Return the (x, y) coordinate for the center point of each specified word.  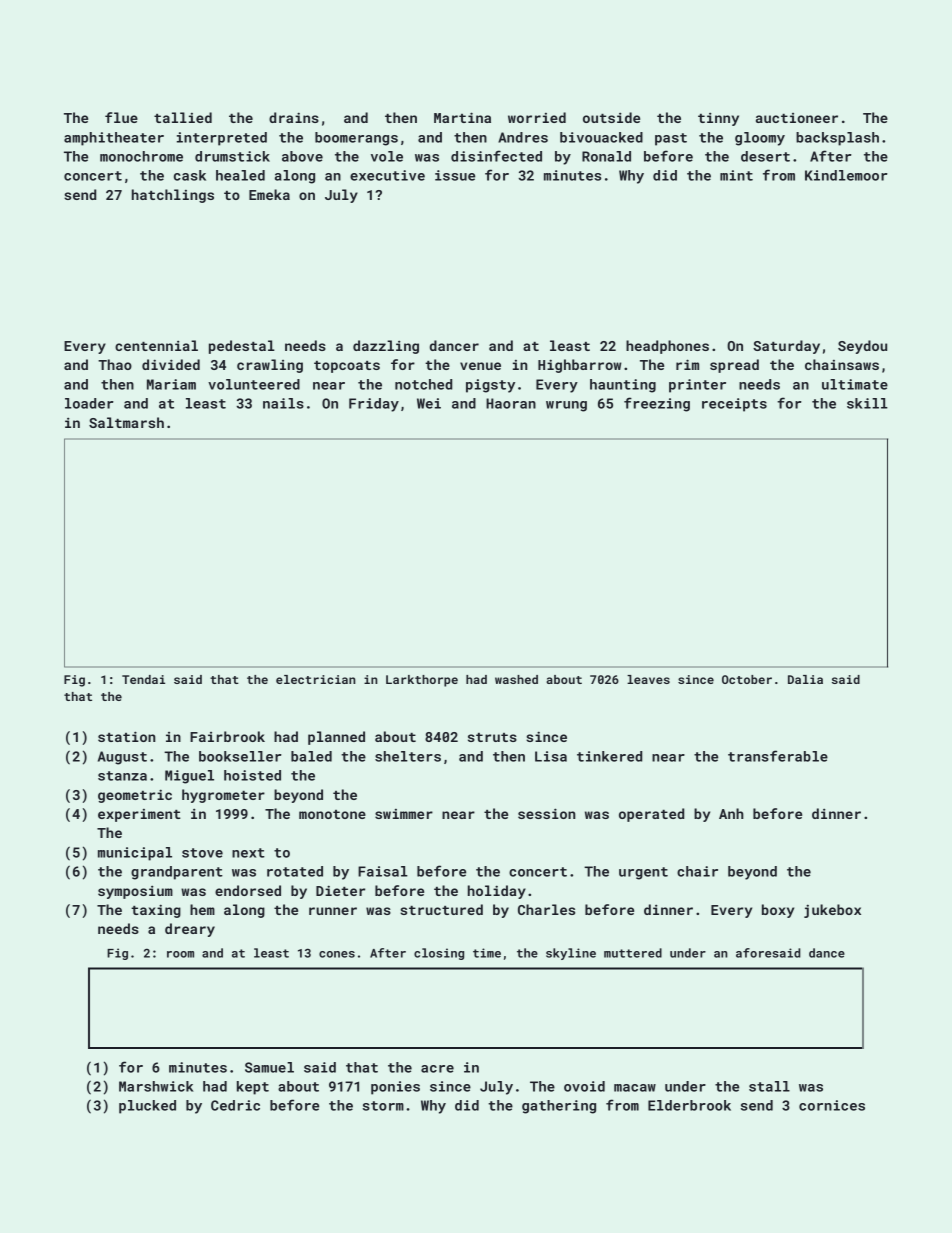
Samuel (269, 1067)
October (747, 679)
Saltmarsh (126, 422)
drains (294, 117)
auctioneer (797, 118)
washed (516, 679)
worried (537, 117)
